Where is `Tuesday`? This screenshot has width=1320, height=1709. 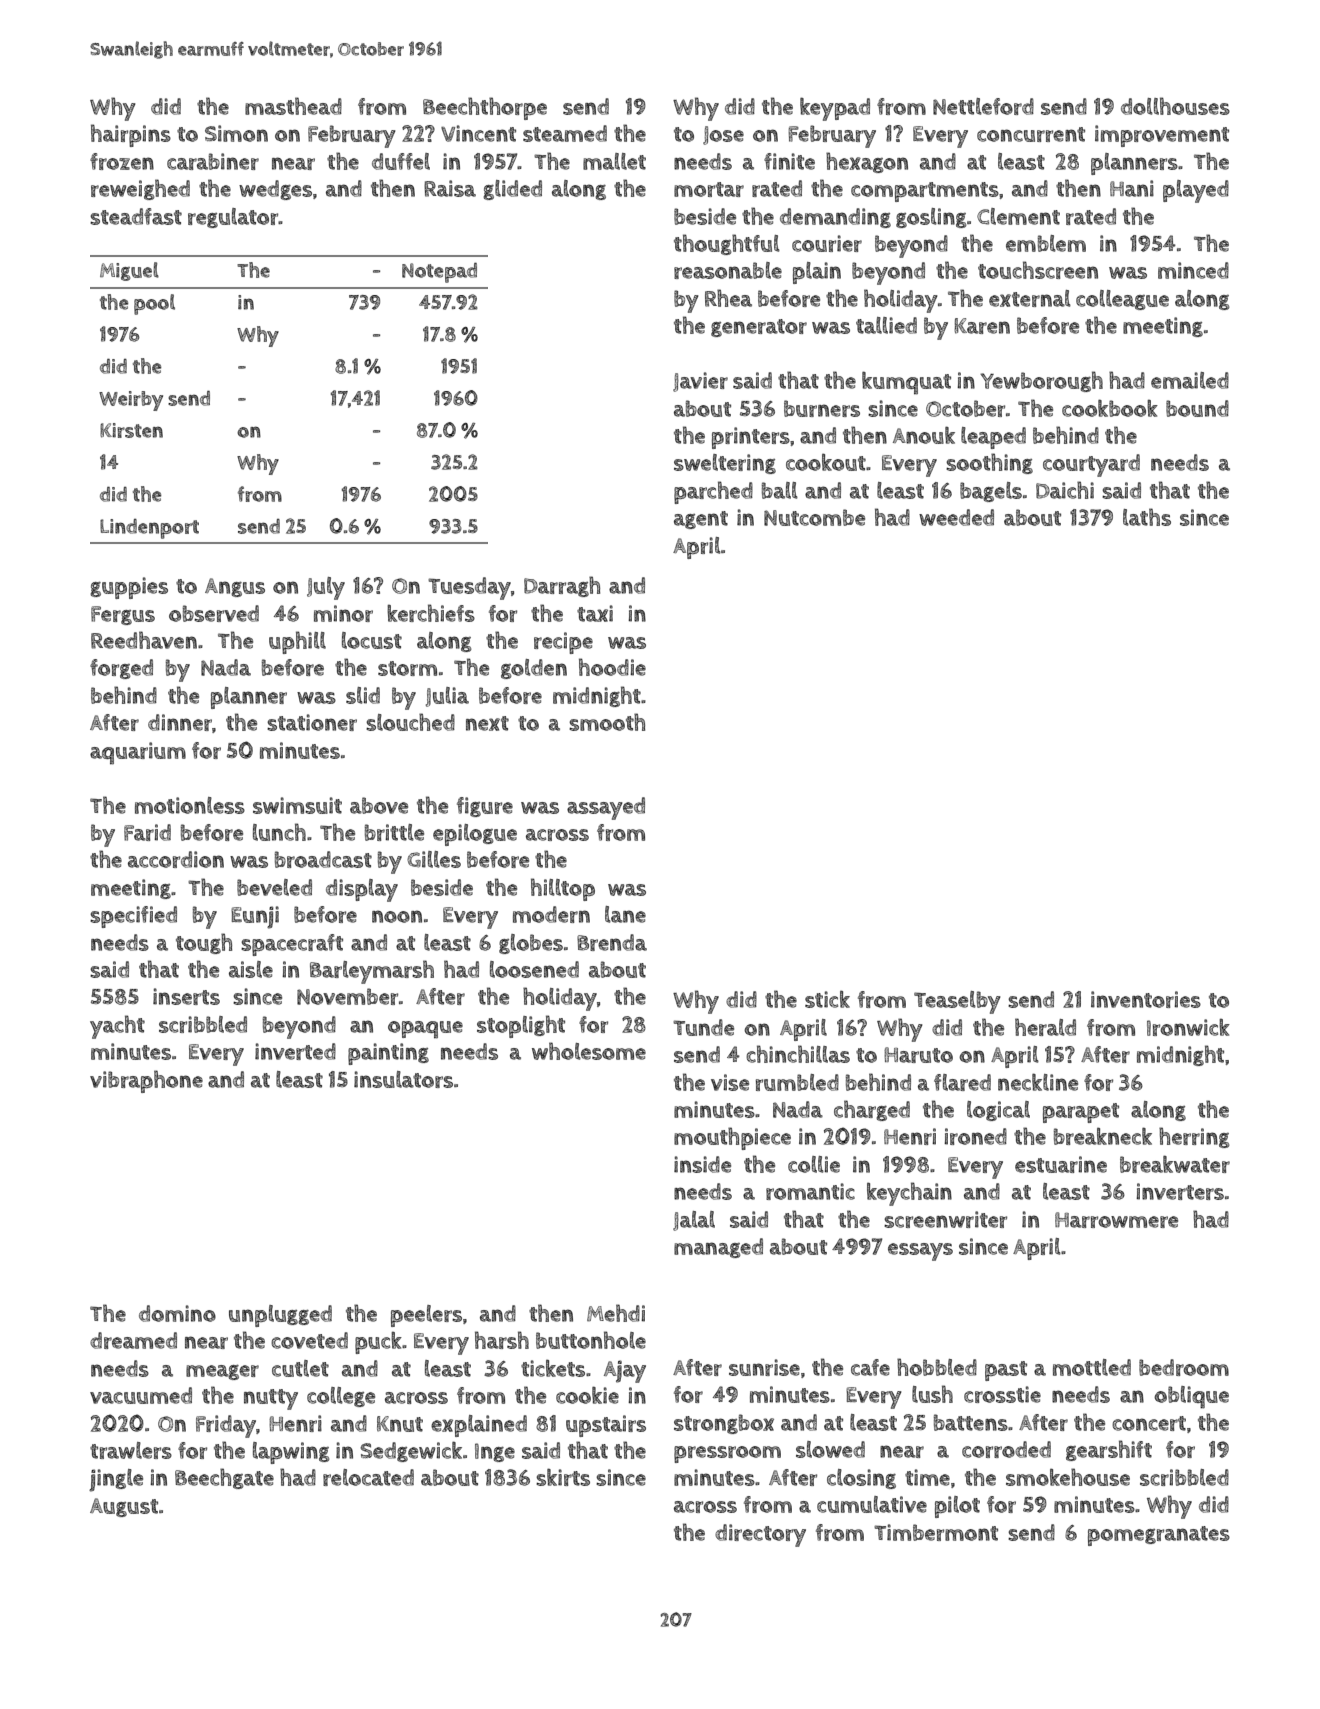
Tuesday is located at coordinates (469, 588).
